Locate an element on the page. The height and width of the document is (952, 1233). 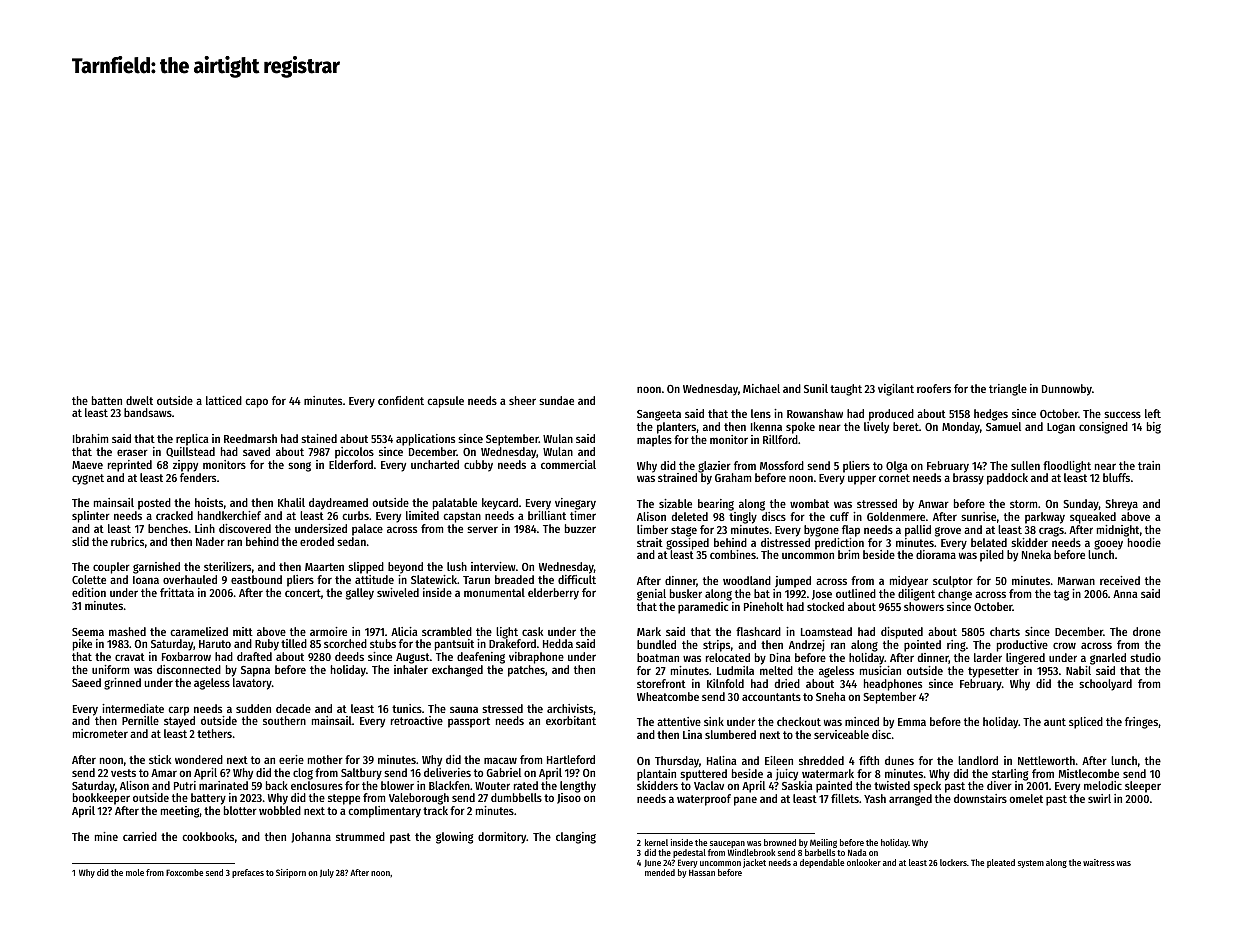
dwelt is located at coordinates (139, 400).
